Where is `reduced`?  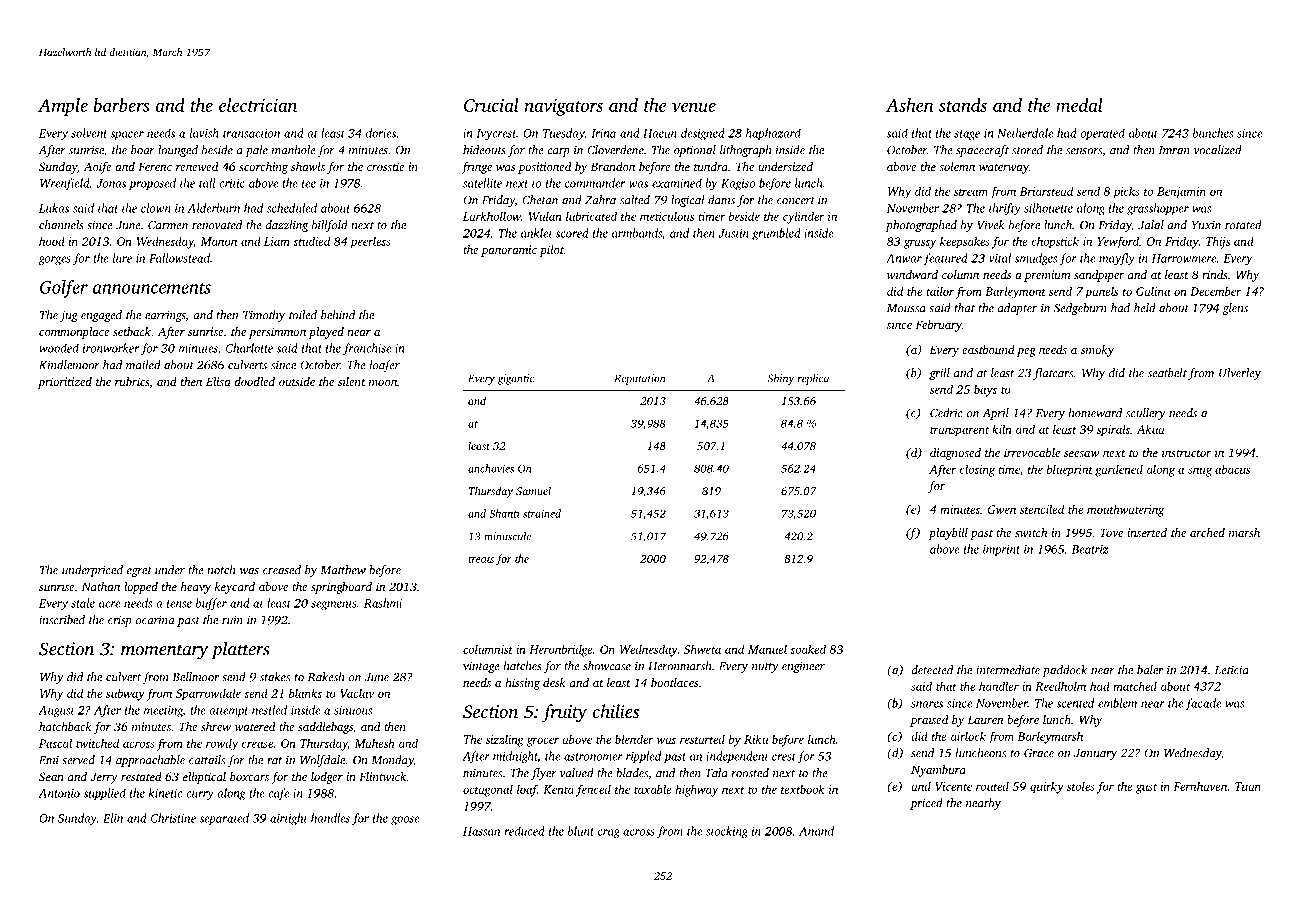 reduced is located at coordinates (524, 831).
